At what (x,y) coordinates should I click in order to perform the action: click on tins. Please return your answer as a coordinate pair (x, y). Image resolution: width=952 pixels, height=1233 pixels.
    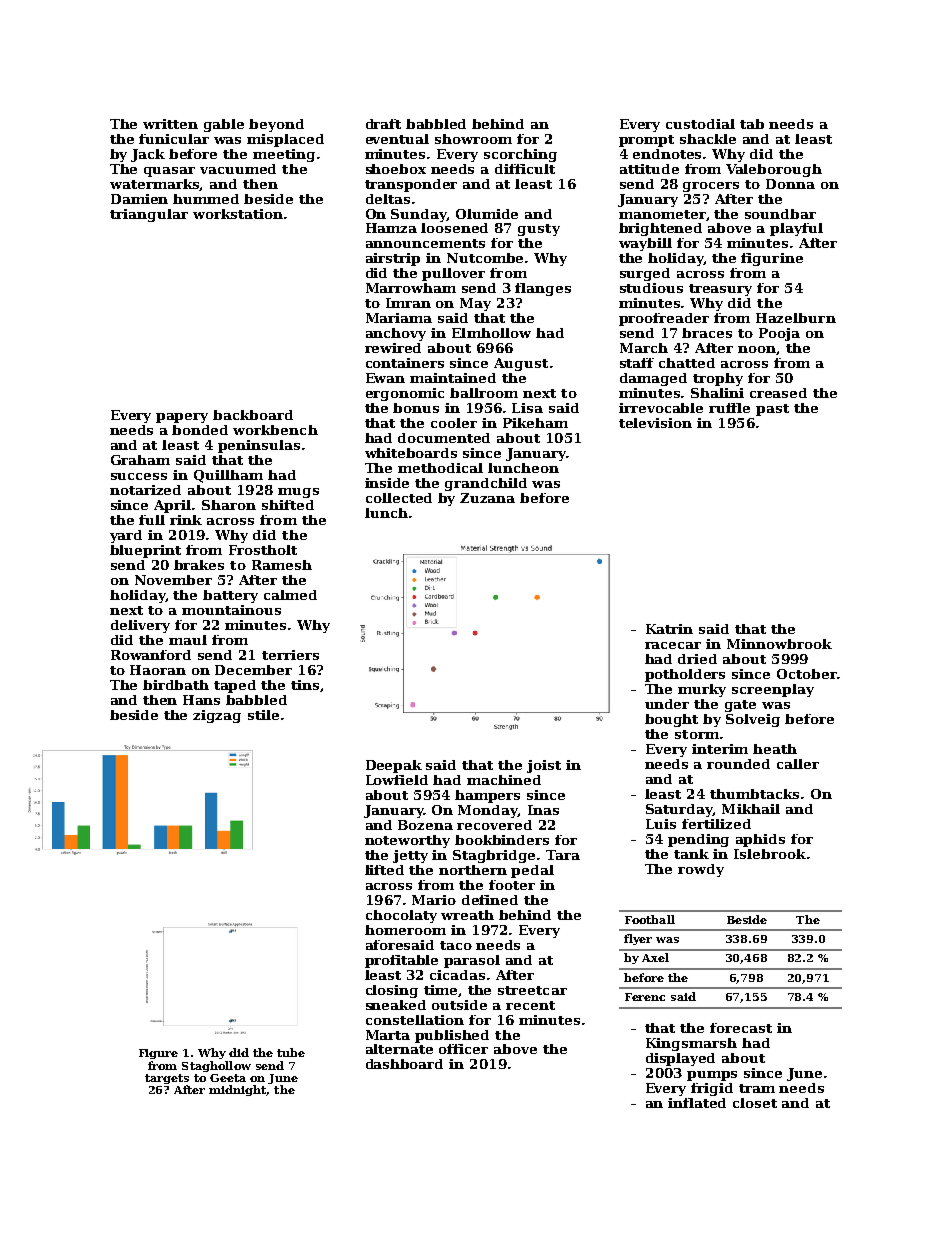
    Looking at the image, I should click on (305, 685).
